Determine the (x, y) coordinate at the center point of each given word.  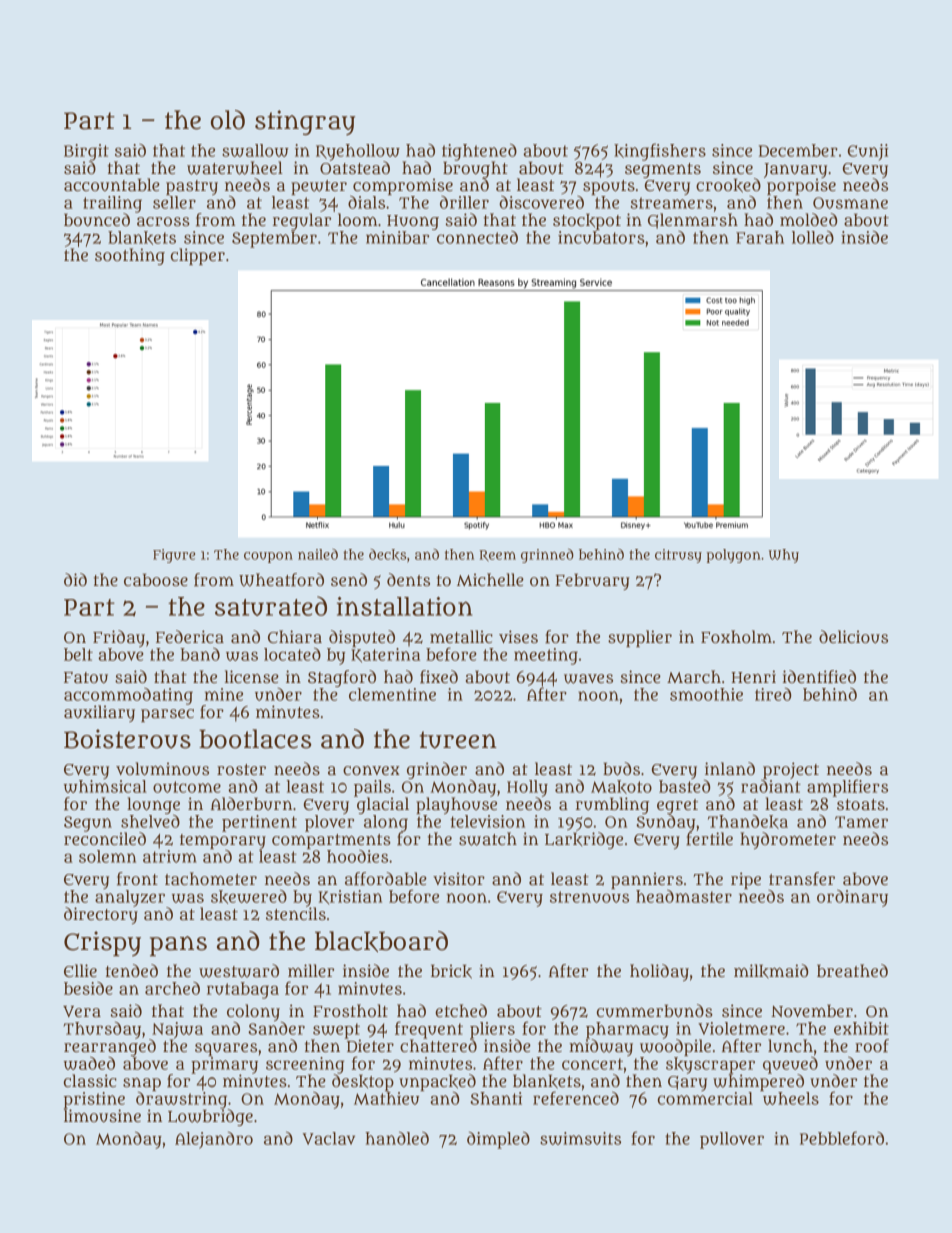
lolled (813, 237)
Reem (497, 556)
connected (477, 237)
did (75, 579)
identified (819, 677)
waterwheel (235, 168)
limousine (102, 1116)
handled (397, 1138)
